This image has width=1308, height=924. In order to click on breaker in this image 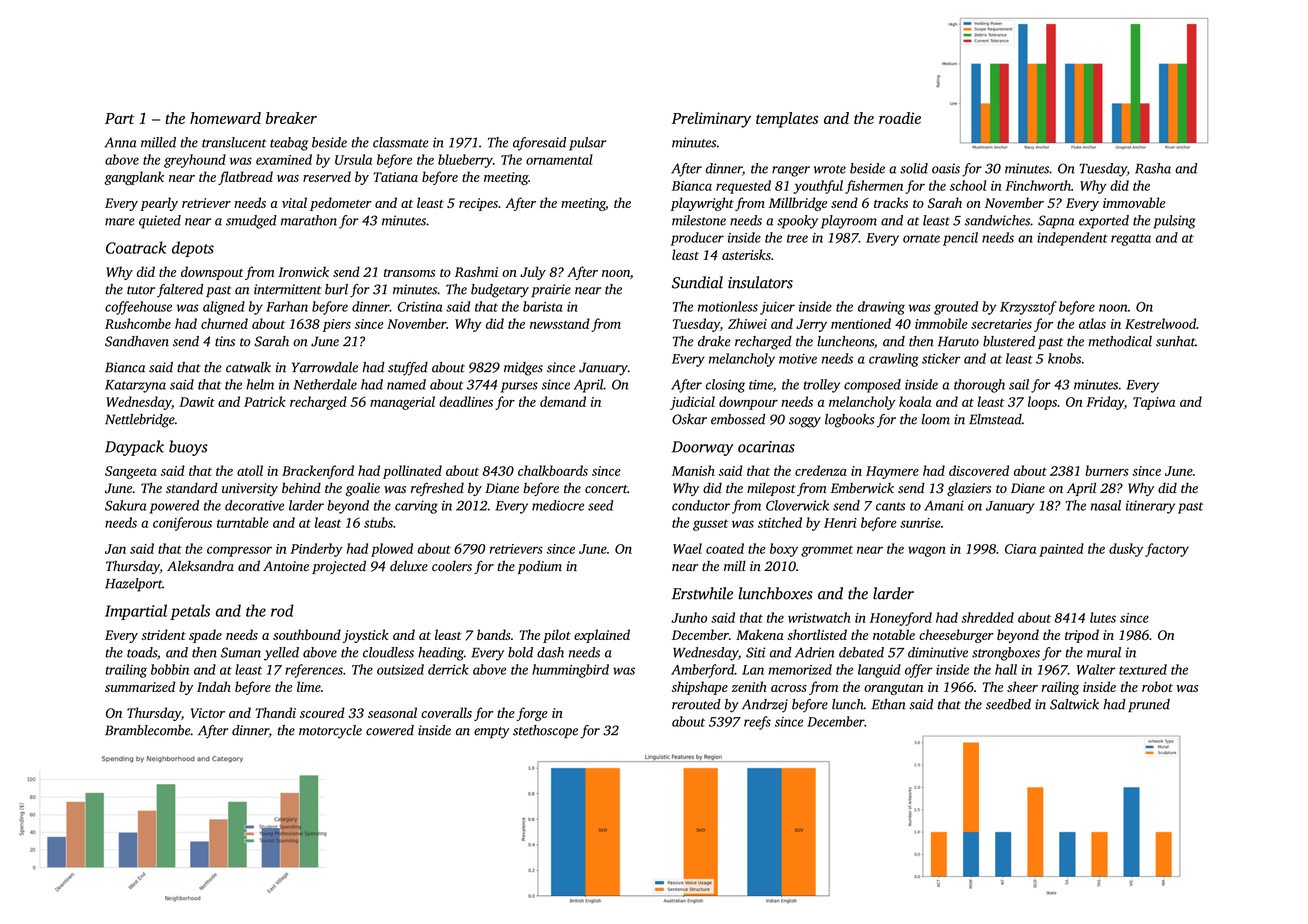, I will do `click(291, 118)`.
